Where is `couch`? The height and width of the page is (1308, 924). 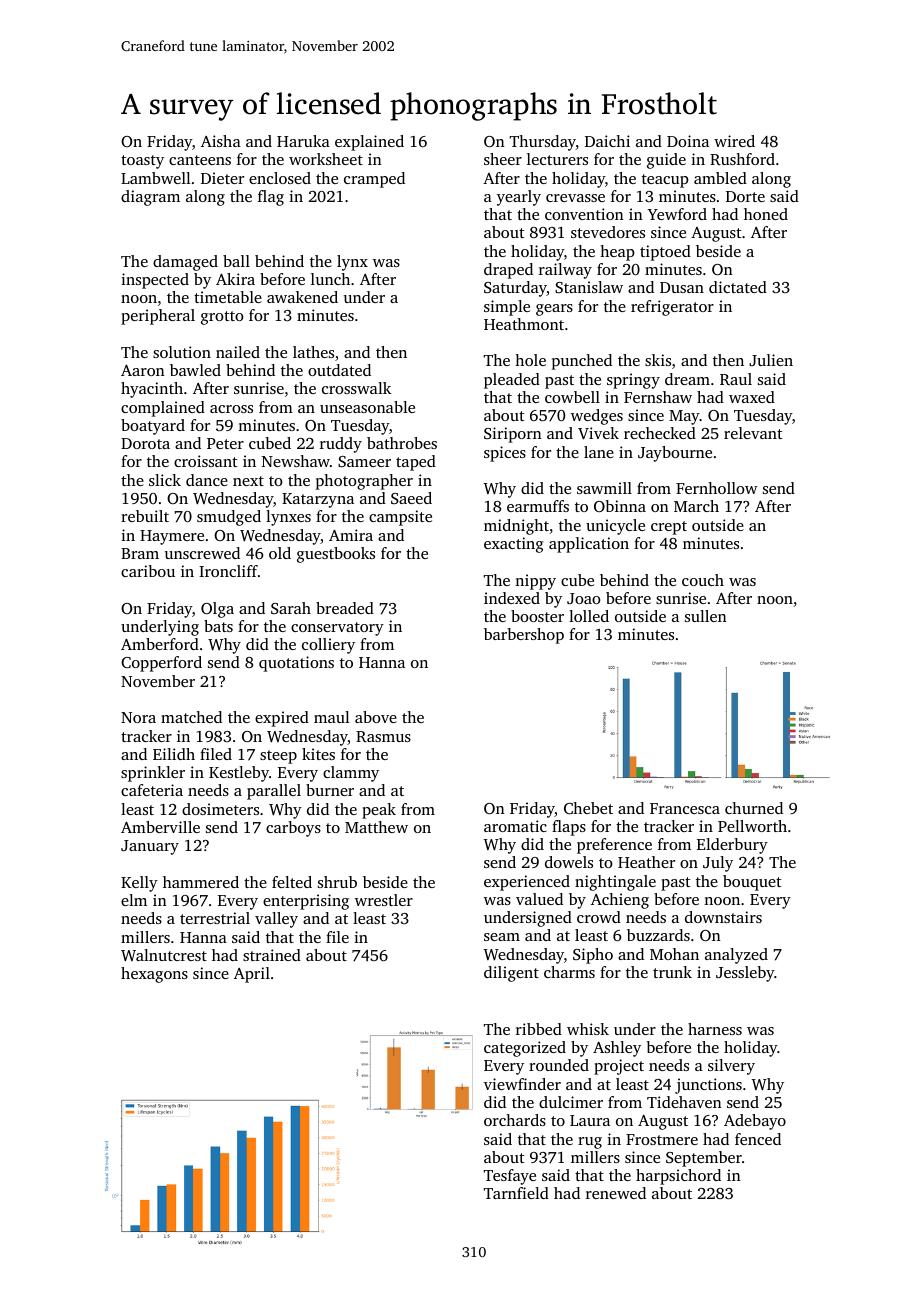
couch is located at coordinates (703, 580).
